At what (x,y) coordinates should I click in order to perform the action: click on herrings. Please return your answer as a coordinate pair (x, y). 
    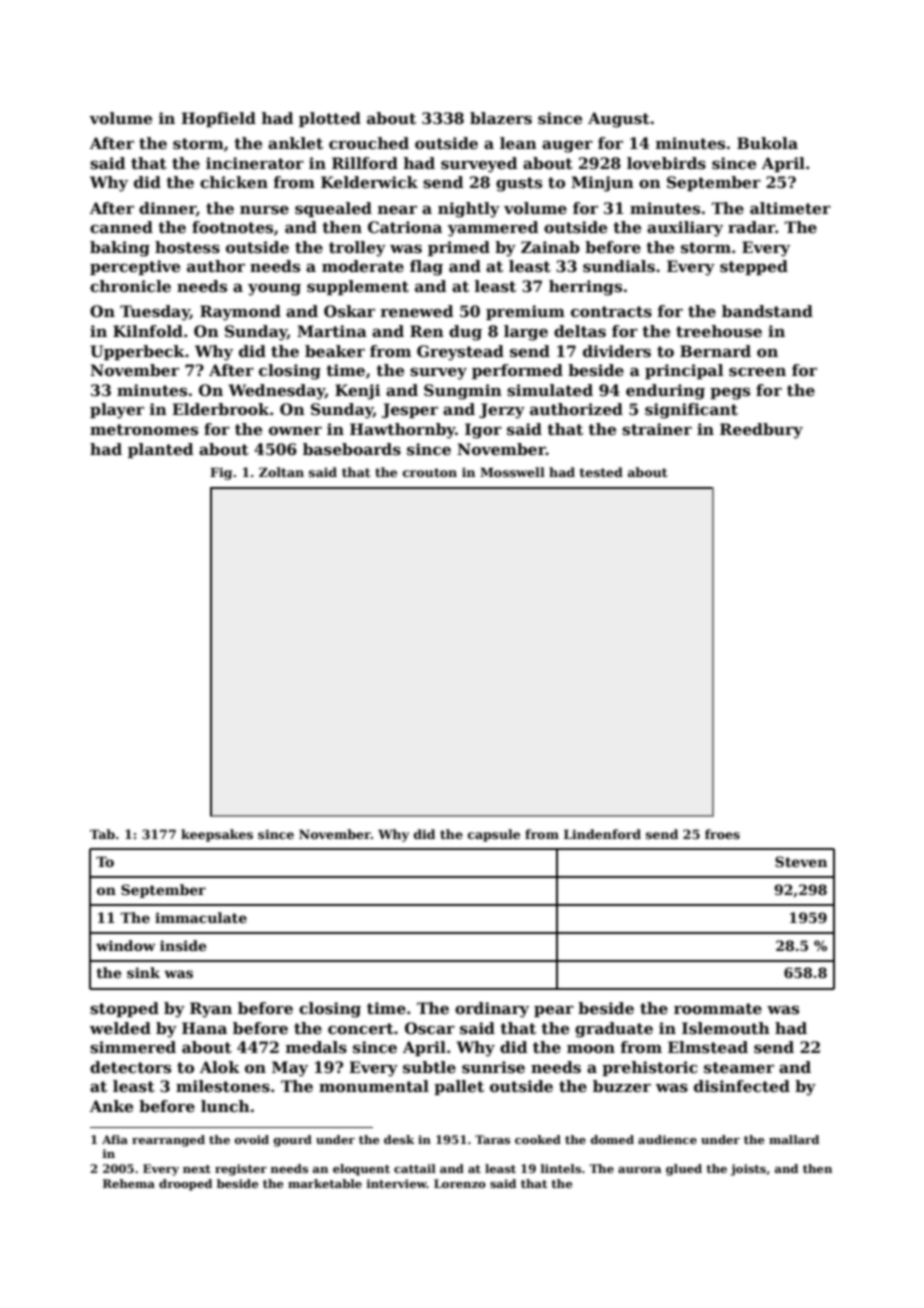
    Looking at the image, I should click on (585, 288).
